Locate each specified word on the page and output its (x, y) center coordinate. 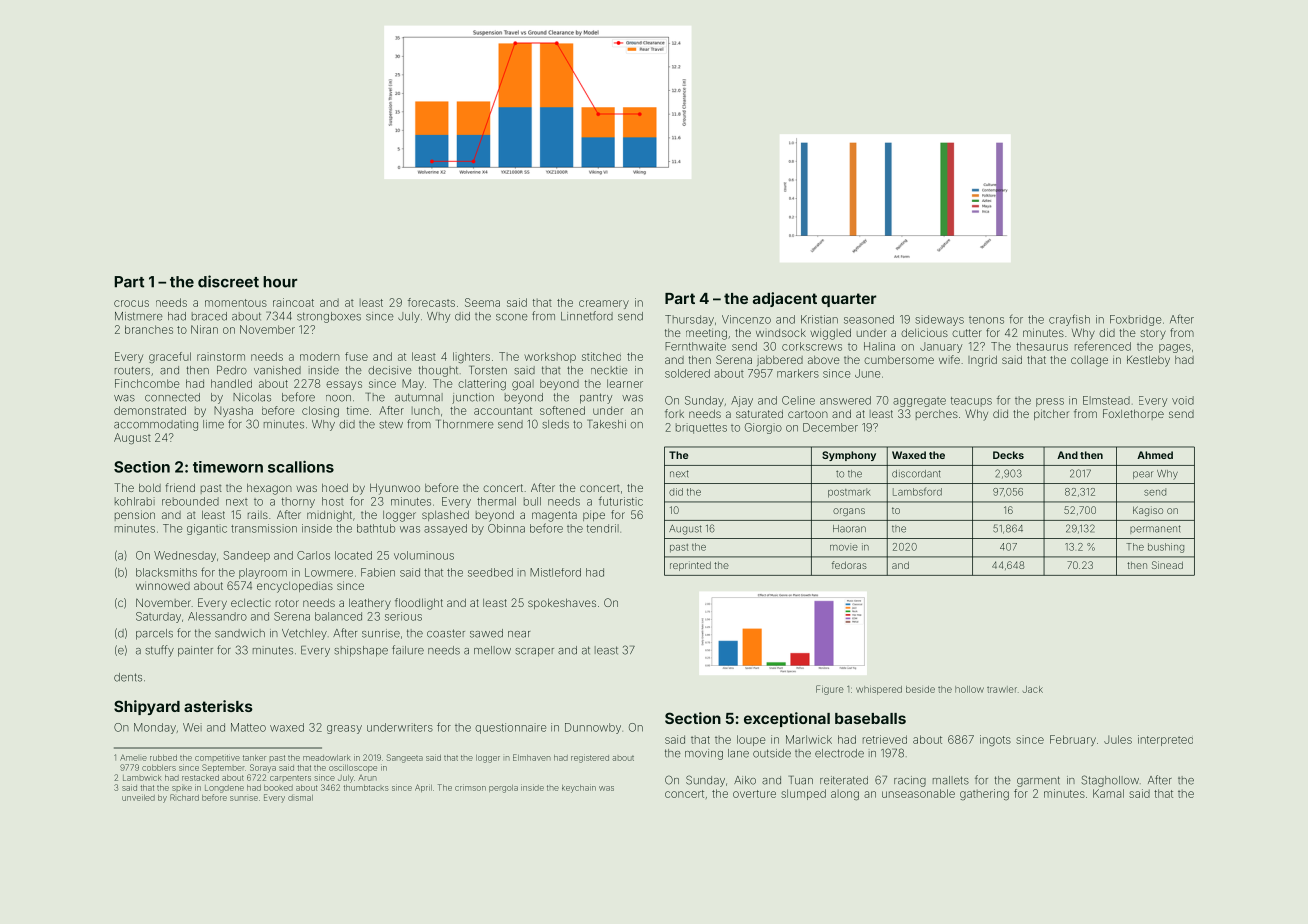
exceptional (787, 719)
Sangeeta (405, 758)
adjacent (785, 299)
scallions (301, 466)
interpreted (1165, 740)
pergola (503, 789)
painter (195, 651)
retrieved (885, 739)
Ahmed (1155, 455)
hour (280, 282)
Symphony (849, 456)
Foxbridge (1135, 320)
